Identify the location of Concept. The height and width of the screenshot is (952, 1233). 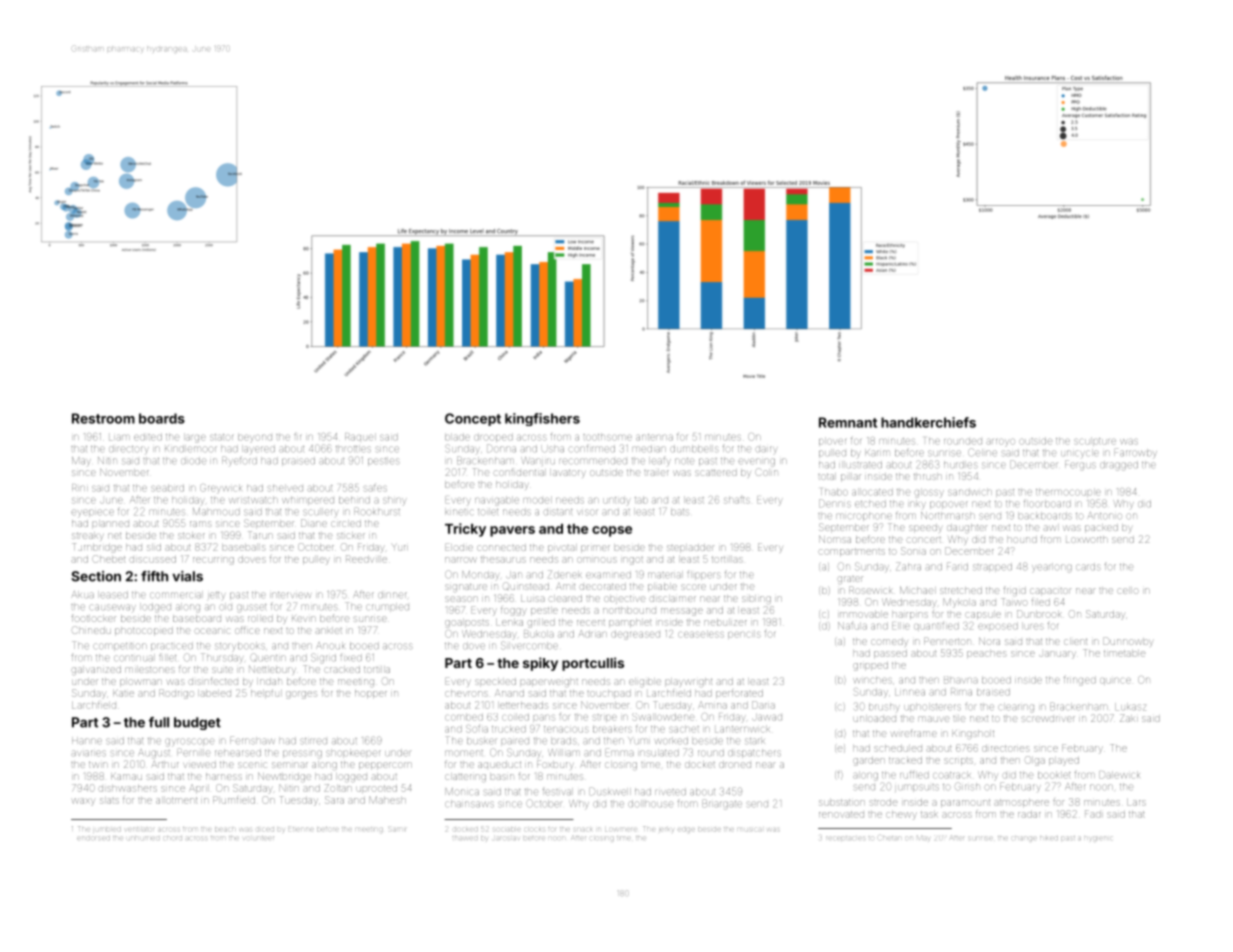
(473, 419).
